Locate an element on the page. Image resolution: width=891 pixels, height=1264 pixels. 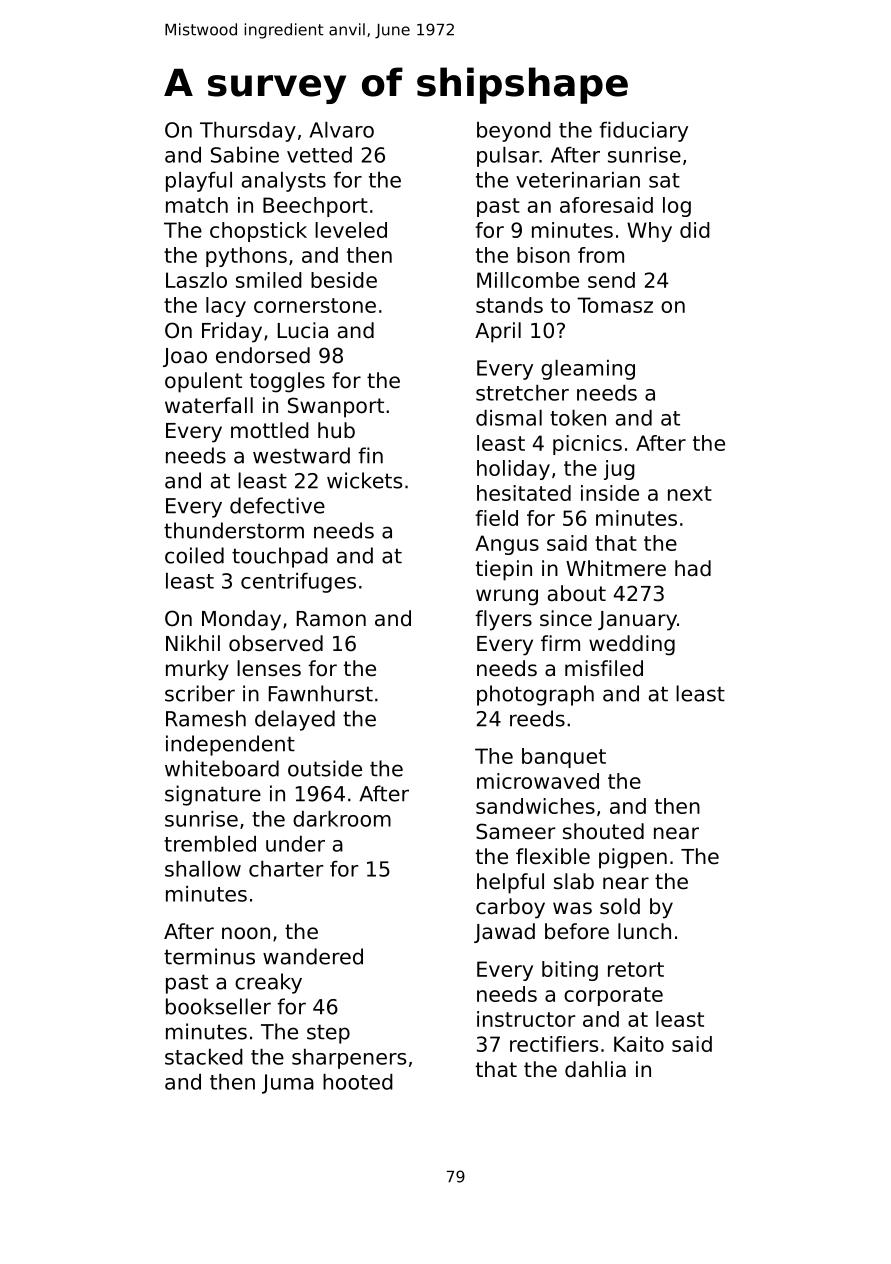
did is located at coordinates (695, 230).
